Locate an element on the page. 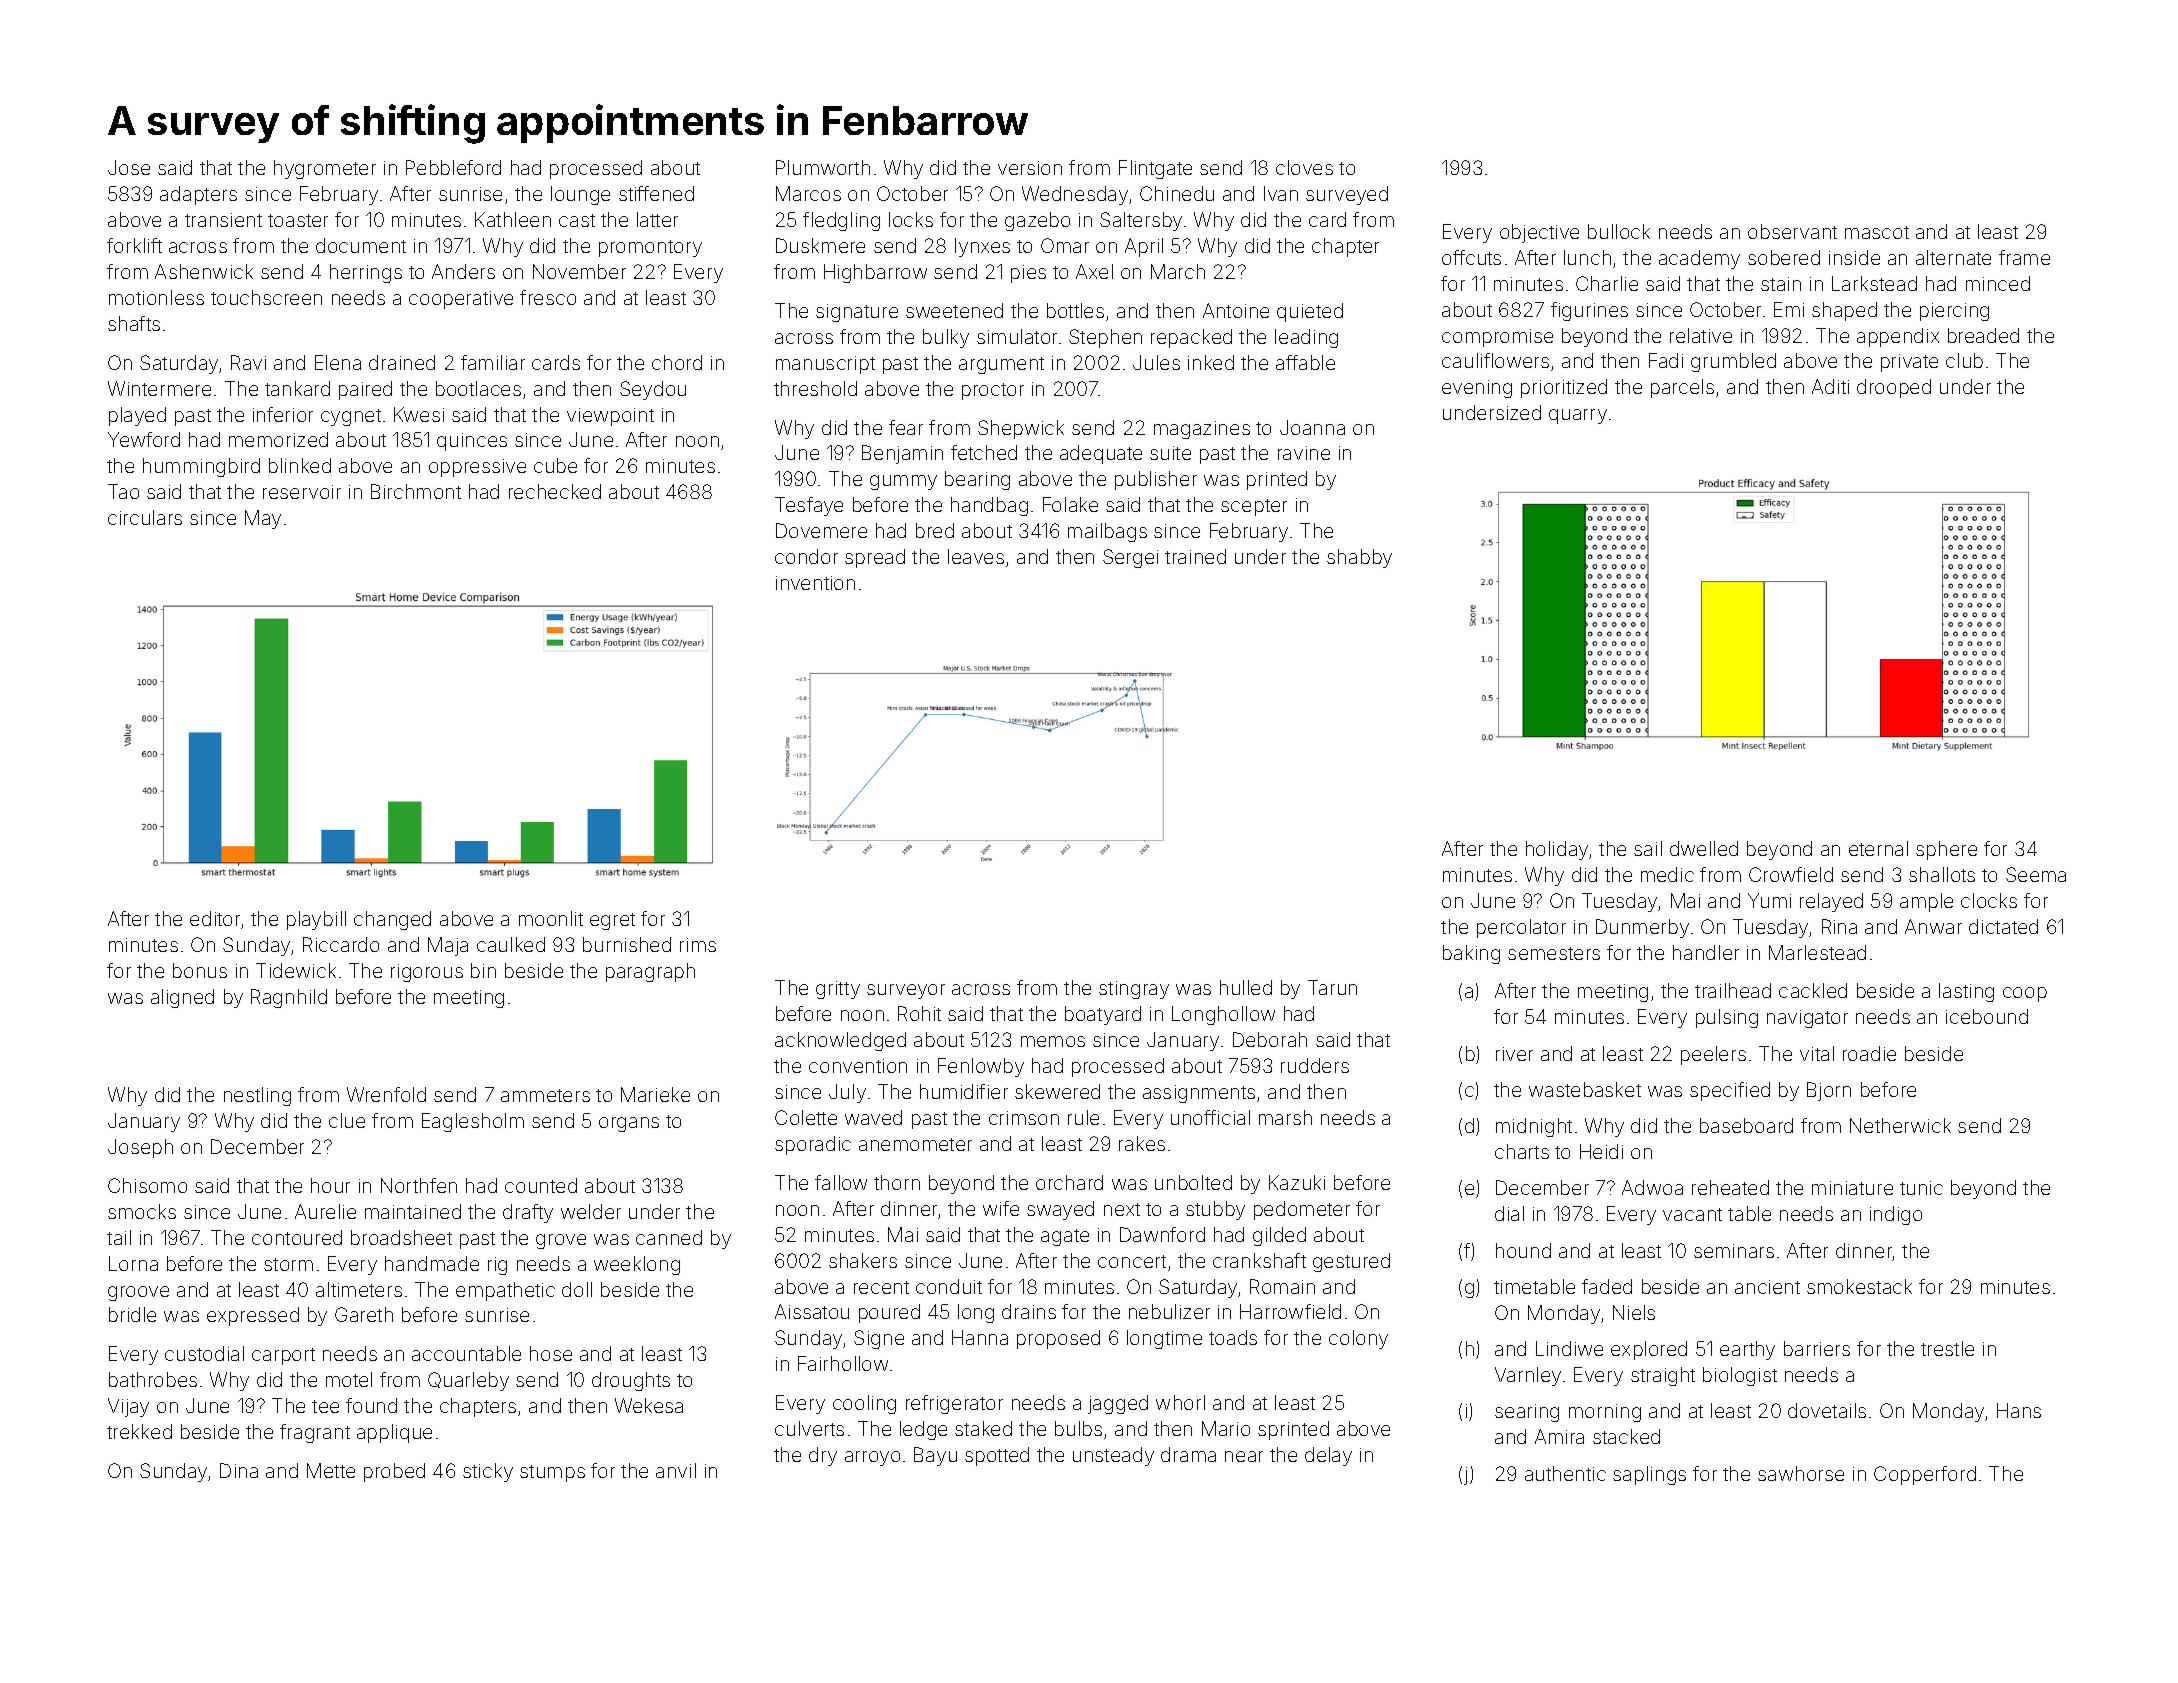  editor is located at coordinates (215, 918).
